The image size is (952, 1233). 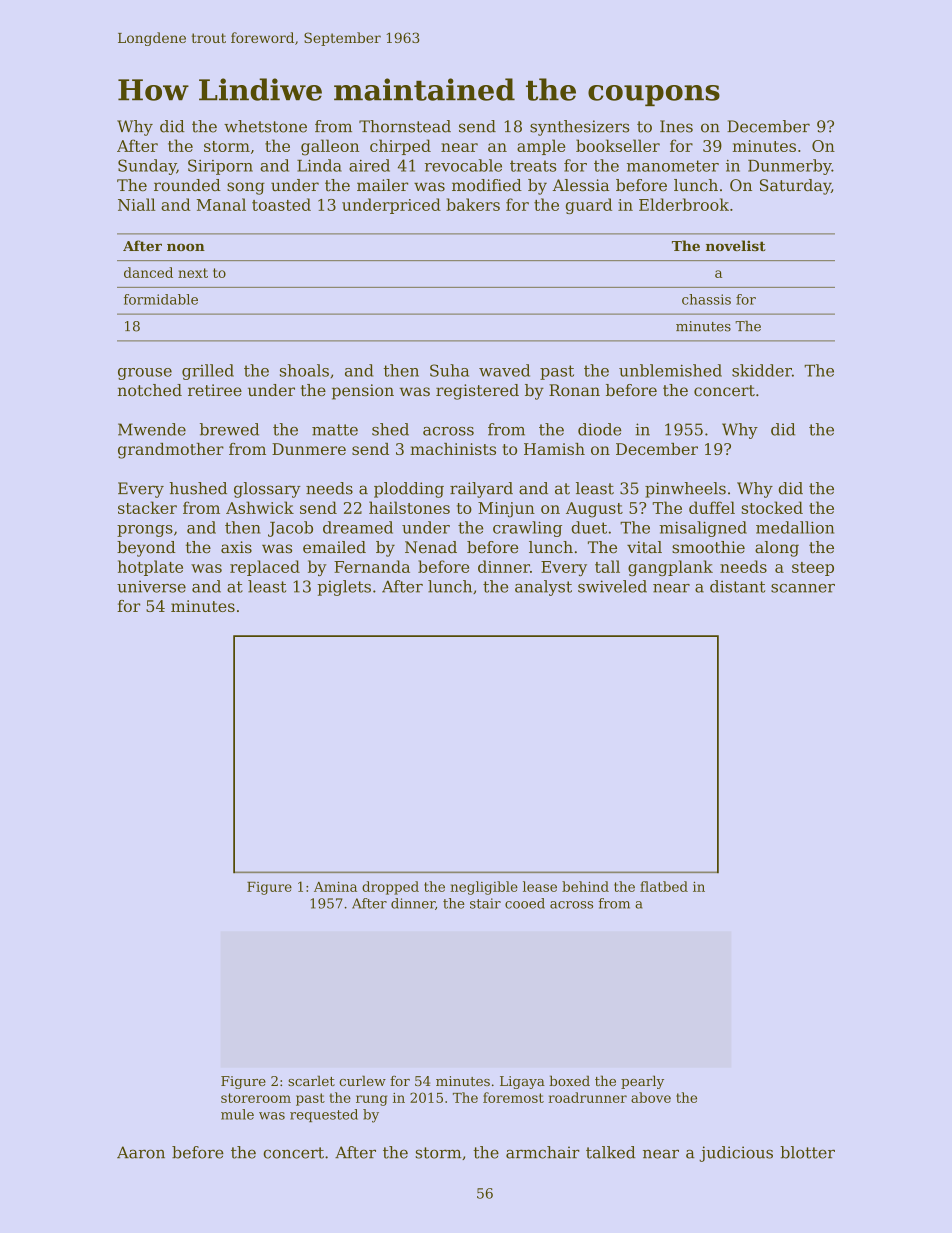 What do you see at coordinates (477, 392) in the screenshot?
I see `registered` at bounding box center [477, 392].
